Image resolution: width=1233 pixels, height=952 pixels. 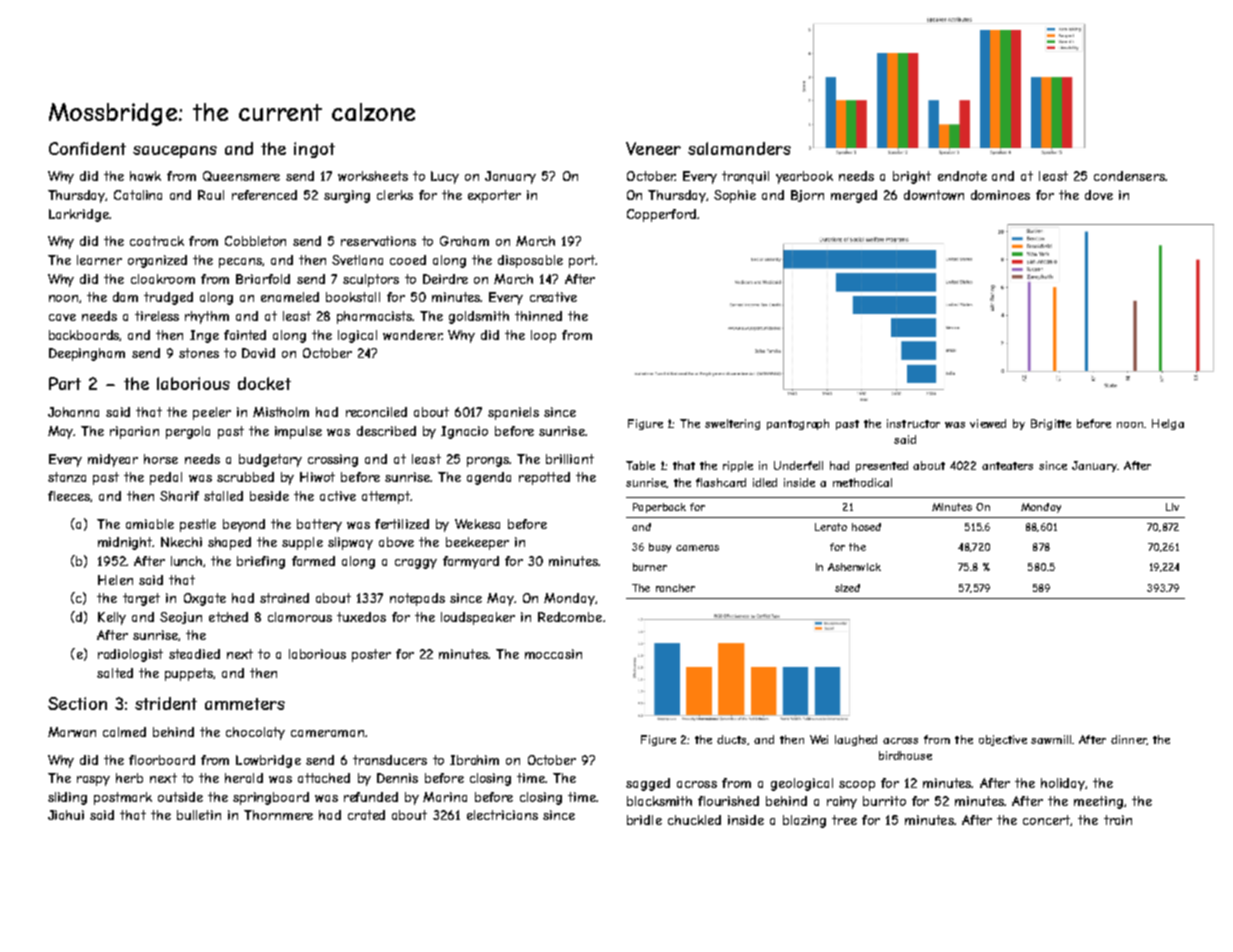 What do you see at coordinates (854, 567) in the image?
I see `Ashenwick` at bounding box center [854, 567].
